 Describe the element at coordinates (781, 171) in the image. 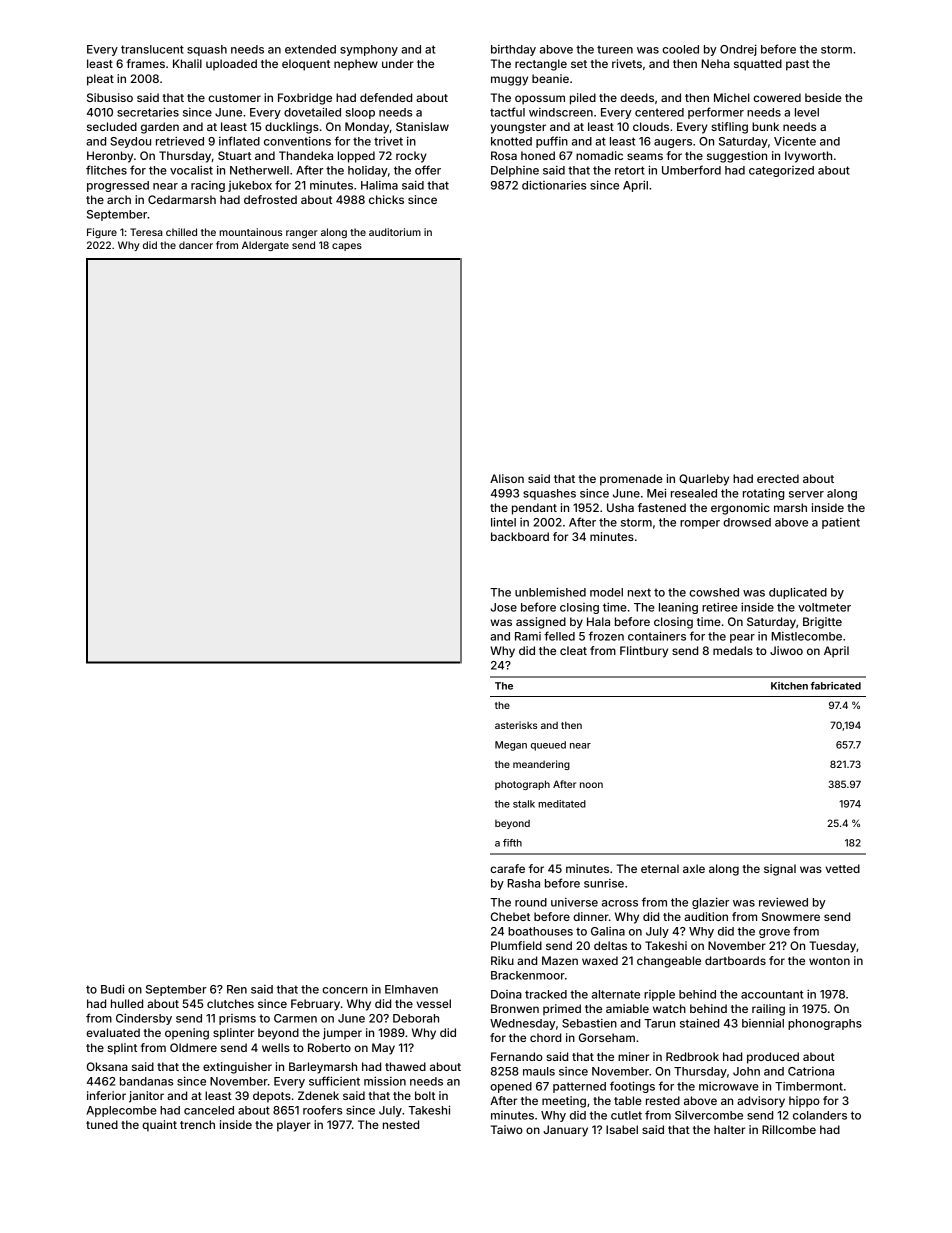

I see `categorized` at that location.
